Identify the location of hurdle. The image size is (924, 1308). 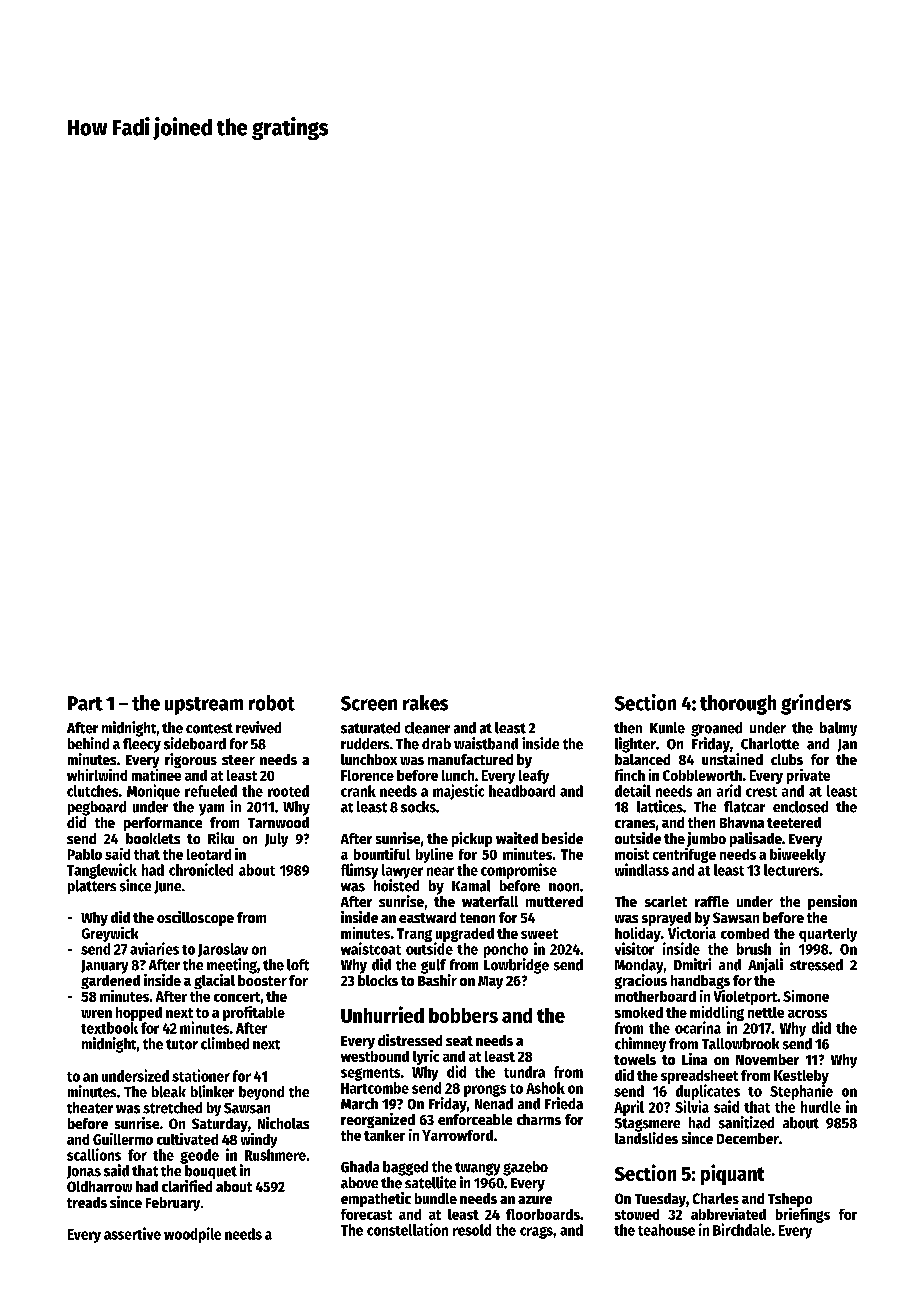
(821, 1107).
